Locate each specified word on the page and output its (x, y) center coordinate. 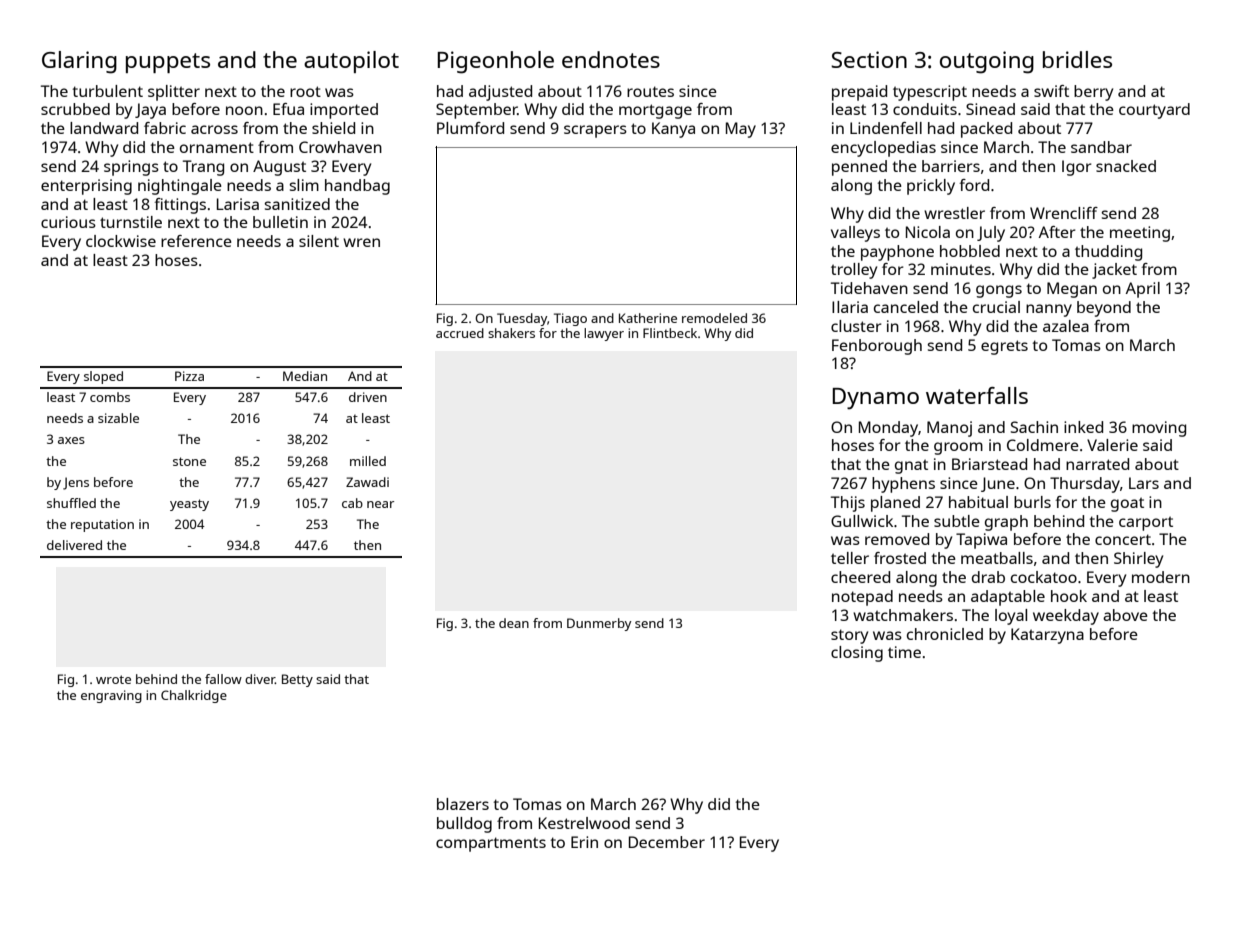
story (849, 636)
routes (650, 91)
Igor (1077, 168)
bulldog (464, 825)
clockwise (121, 241)
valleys (855, 234)
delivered (74, 545)
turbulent (107, 91)
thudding (1108, 253)
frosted (900, 558)
